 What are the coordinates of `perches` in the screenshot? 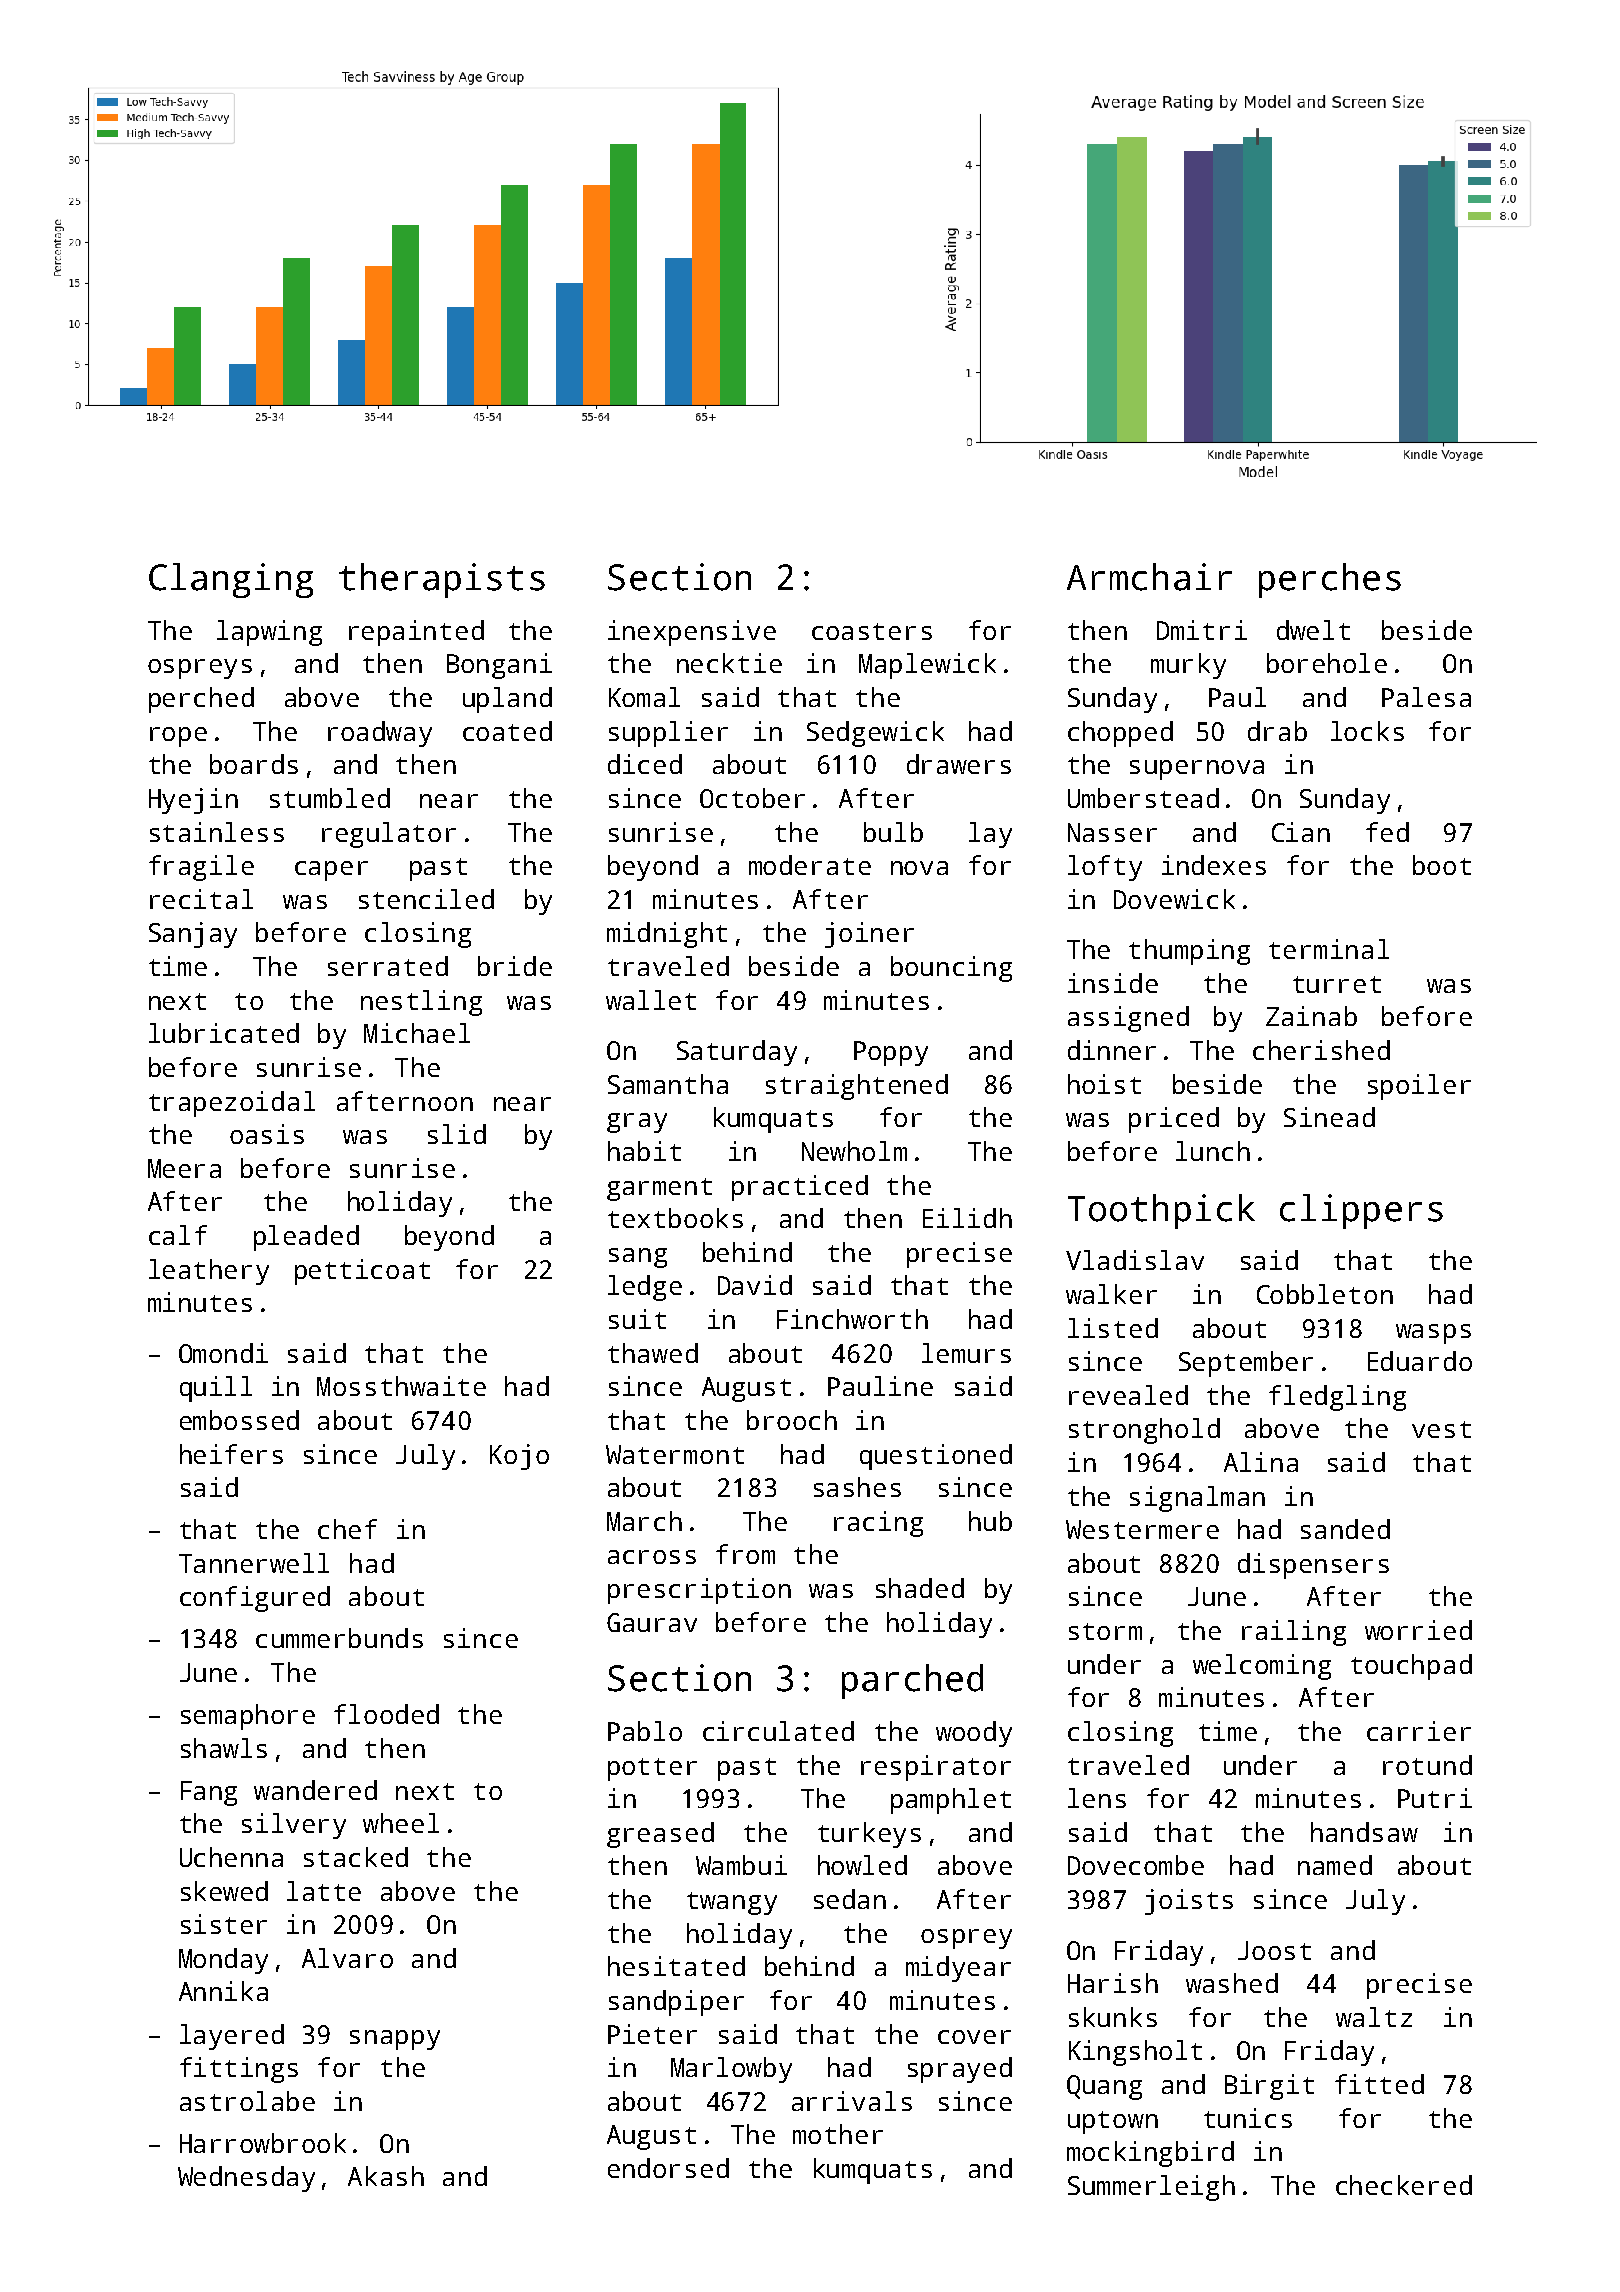 It's located at (1330, 580).
